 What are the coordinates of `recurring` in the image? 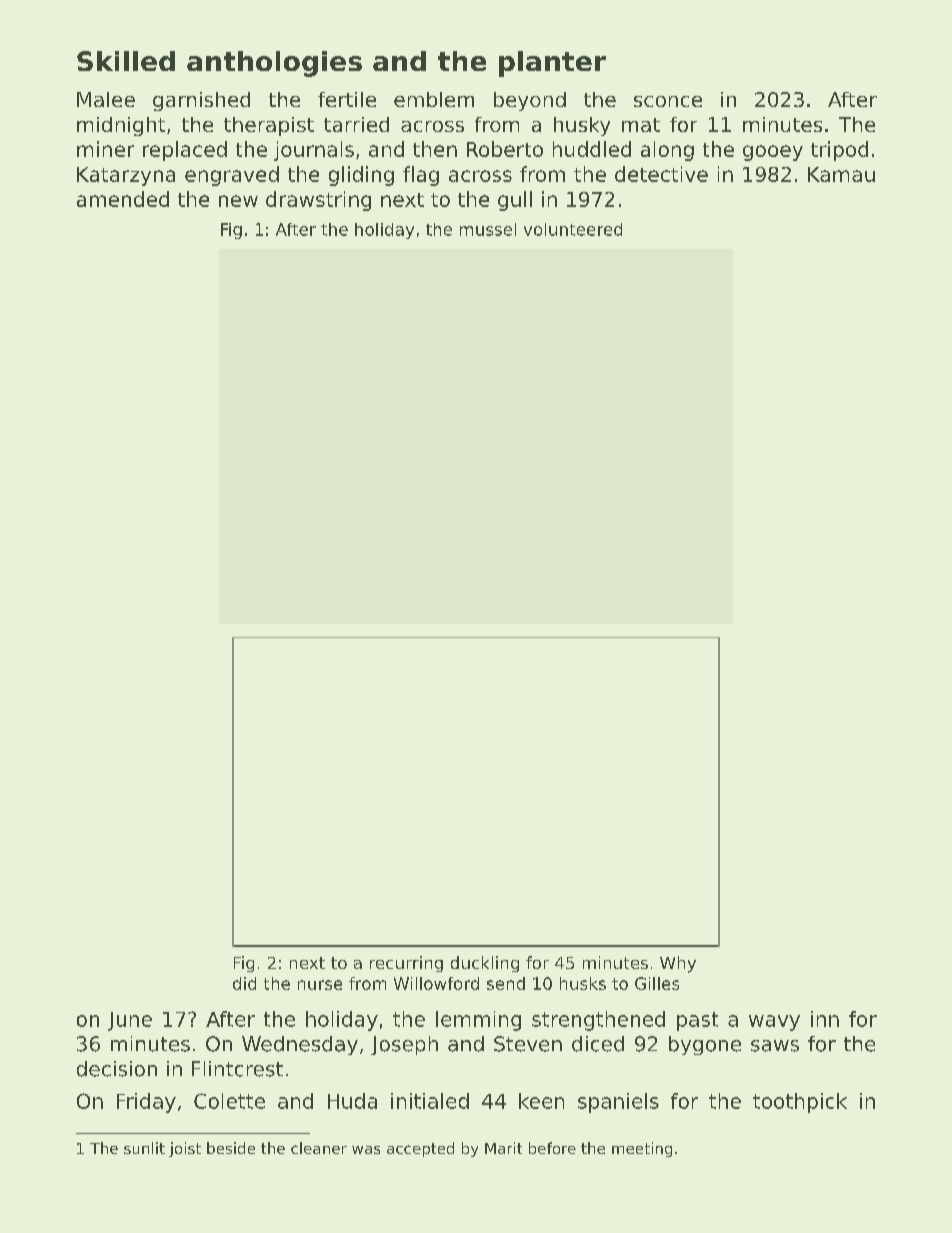 It's located at (406, 964).
